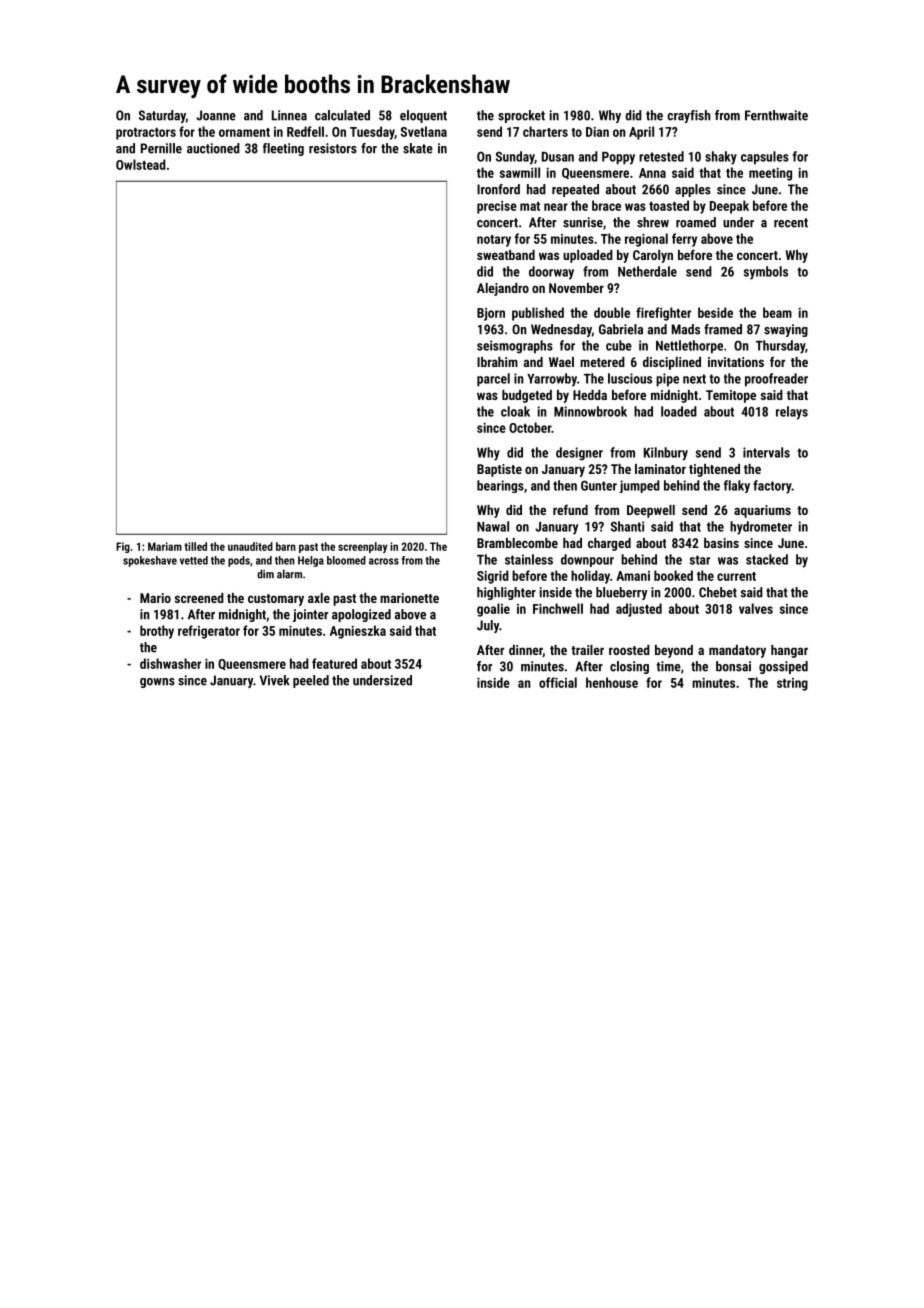  I want to click on notary, so click(494, 241).
